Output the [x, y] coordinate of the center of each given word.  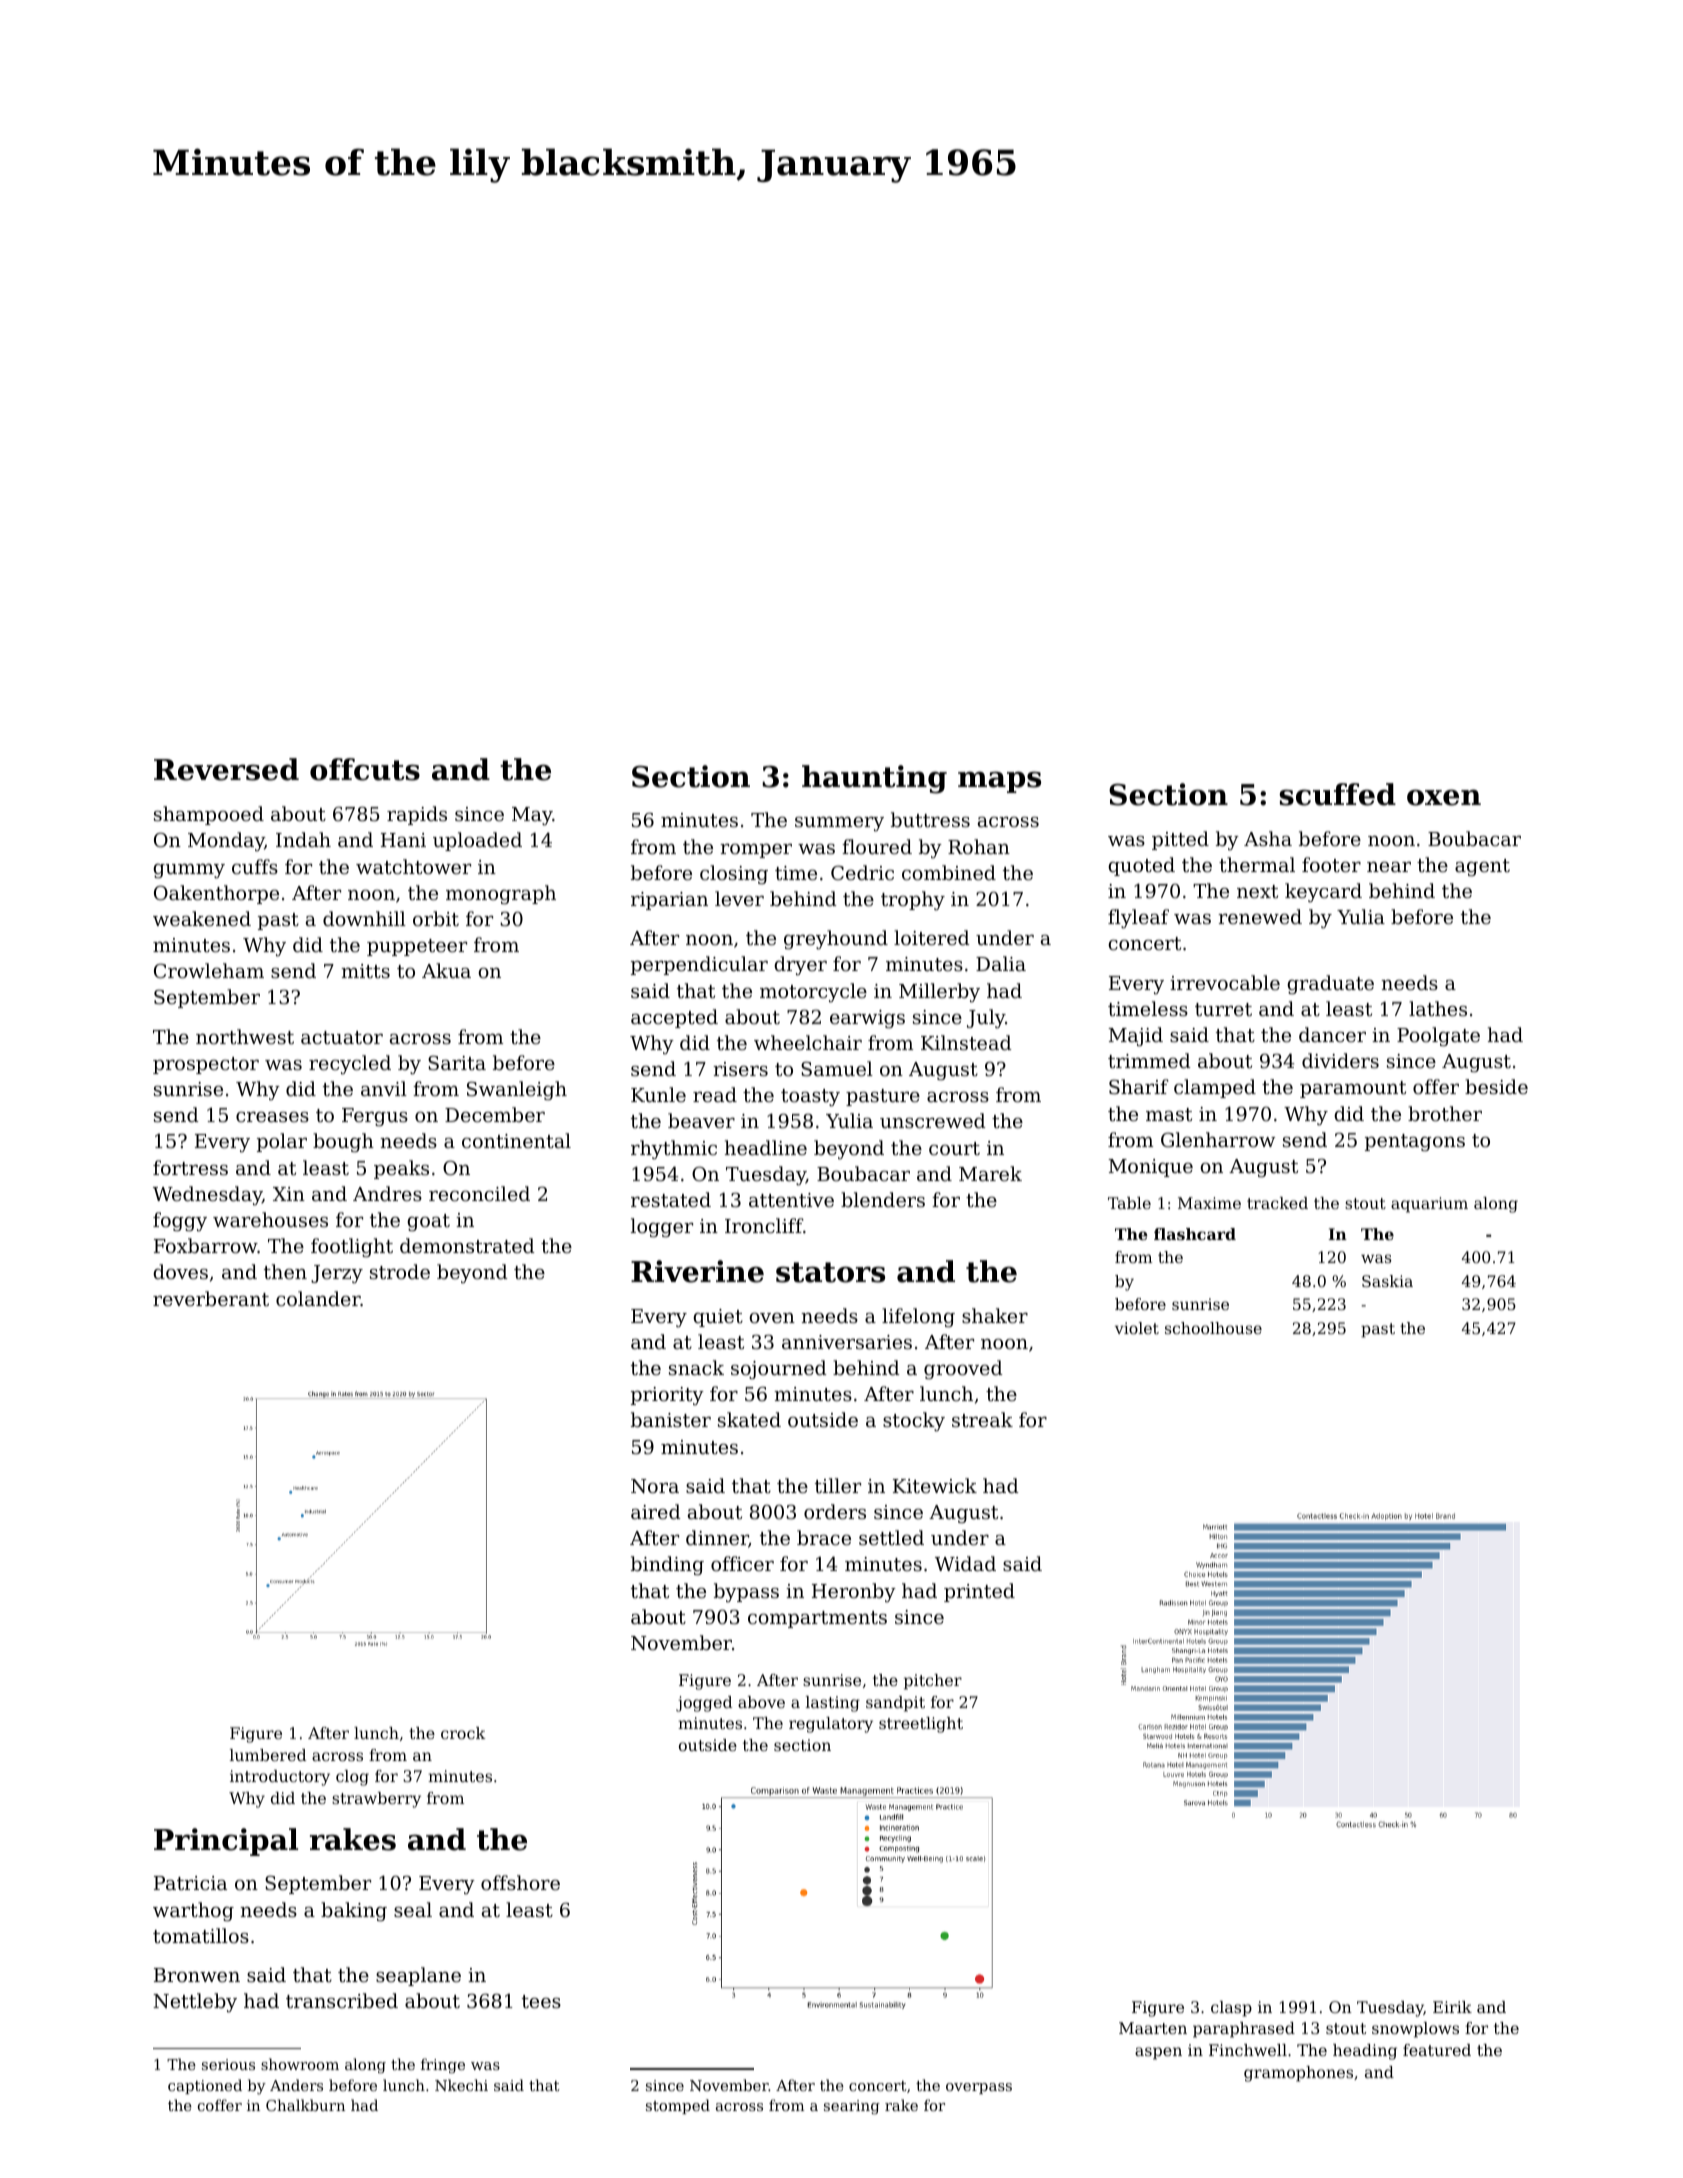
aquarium [1429, 1205]
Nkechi [461, 2085]
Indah [303, 839]
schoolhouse [1213, 1328]
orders [835, 1511]
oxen [1444, 797]
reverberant [211, 1298]
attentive [791, 1200]
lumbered [268, 1755]
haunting [874, 779]
